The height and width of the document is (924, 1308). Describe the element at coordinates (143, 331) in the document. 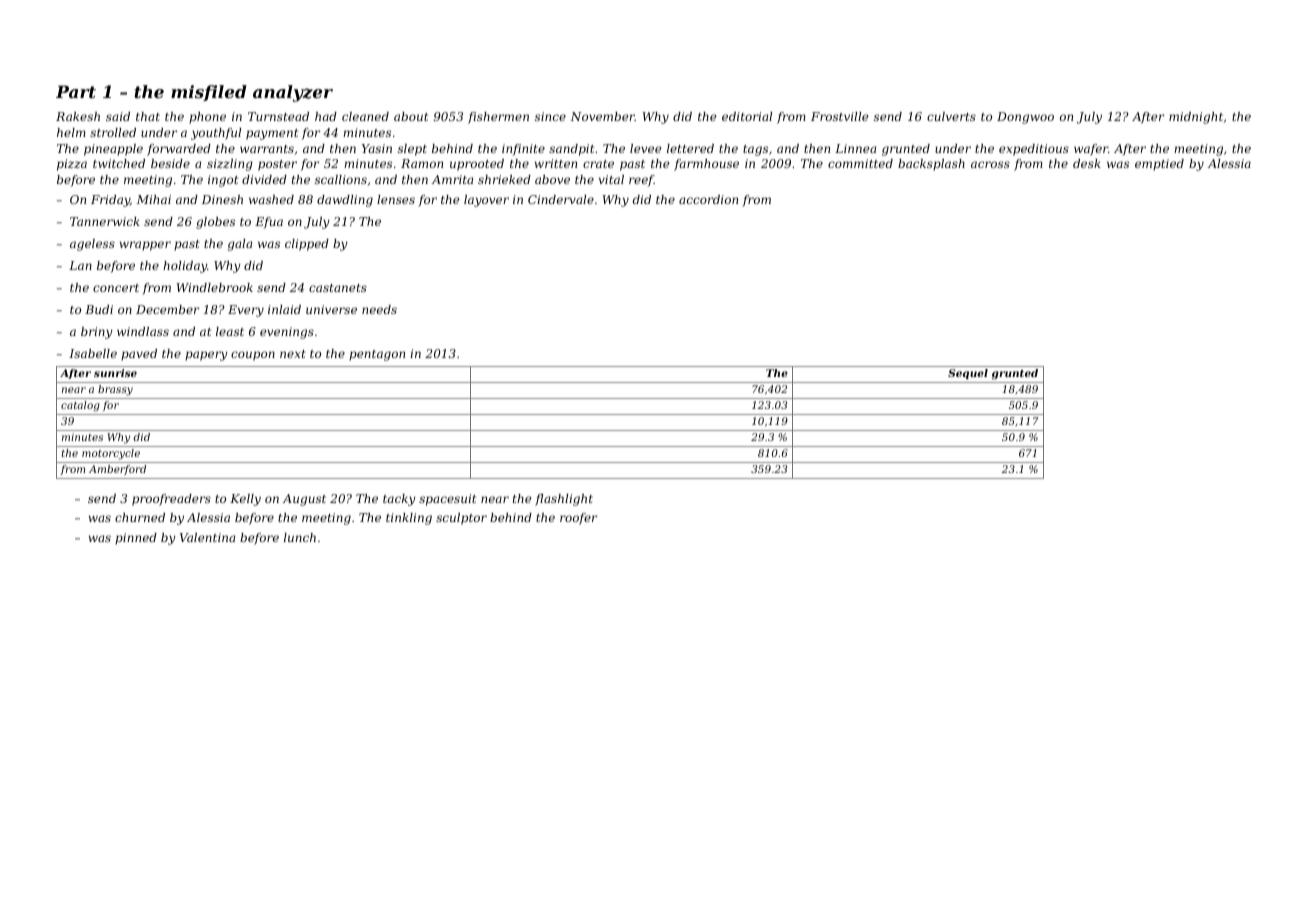

I see `windlass` at that location.
